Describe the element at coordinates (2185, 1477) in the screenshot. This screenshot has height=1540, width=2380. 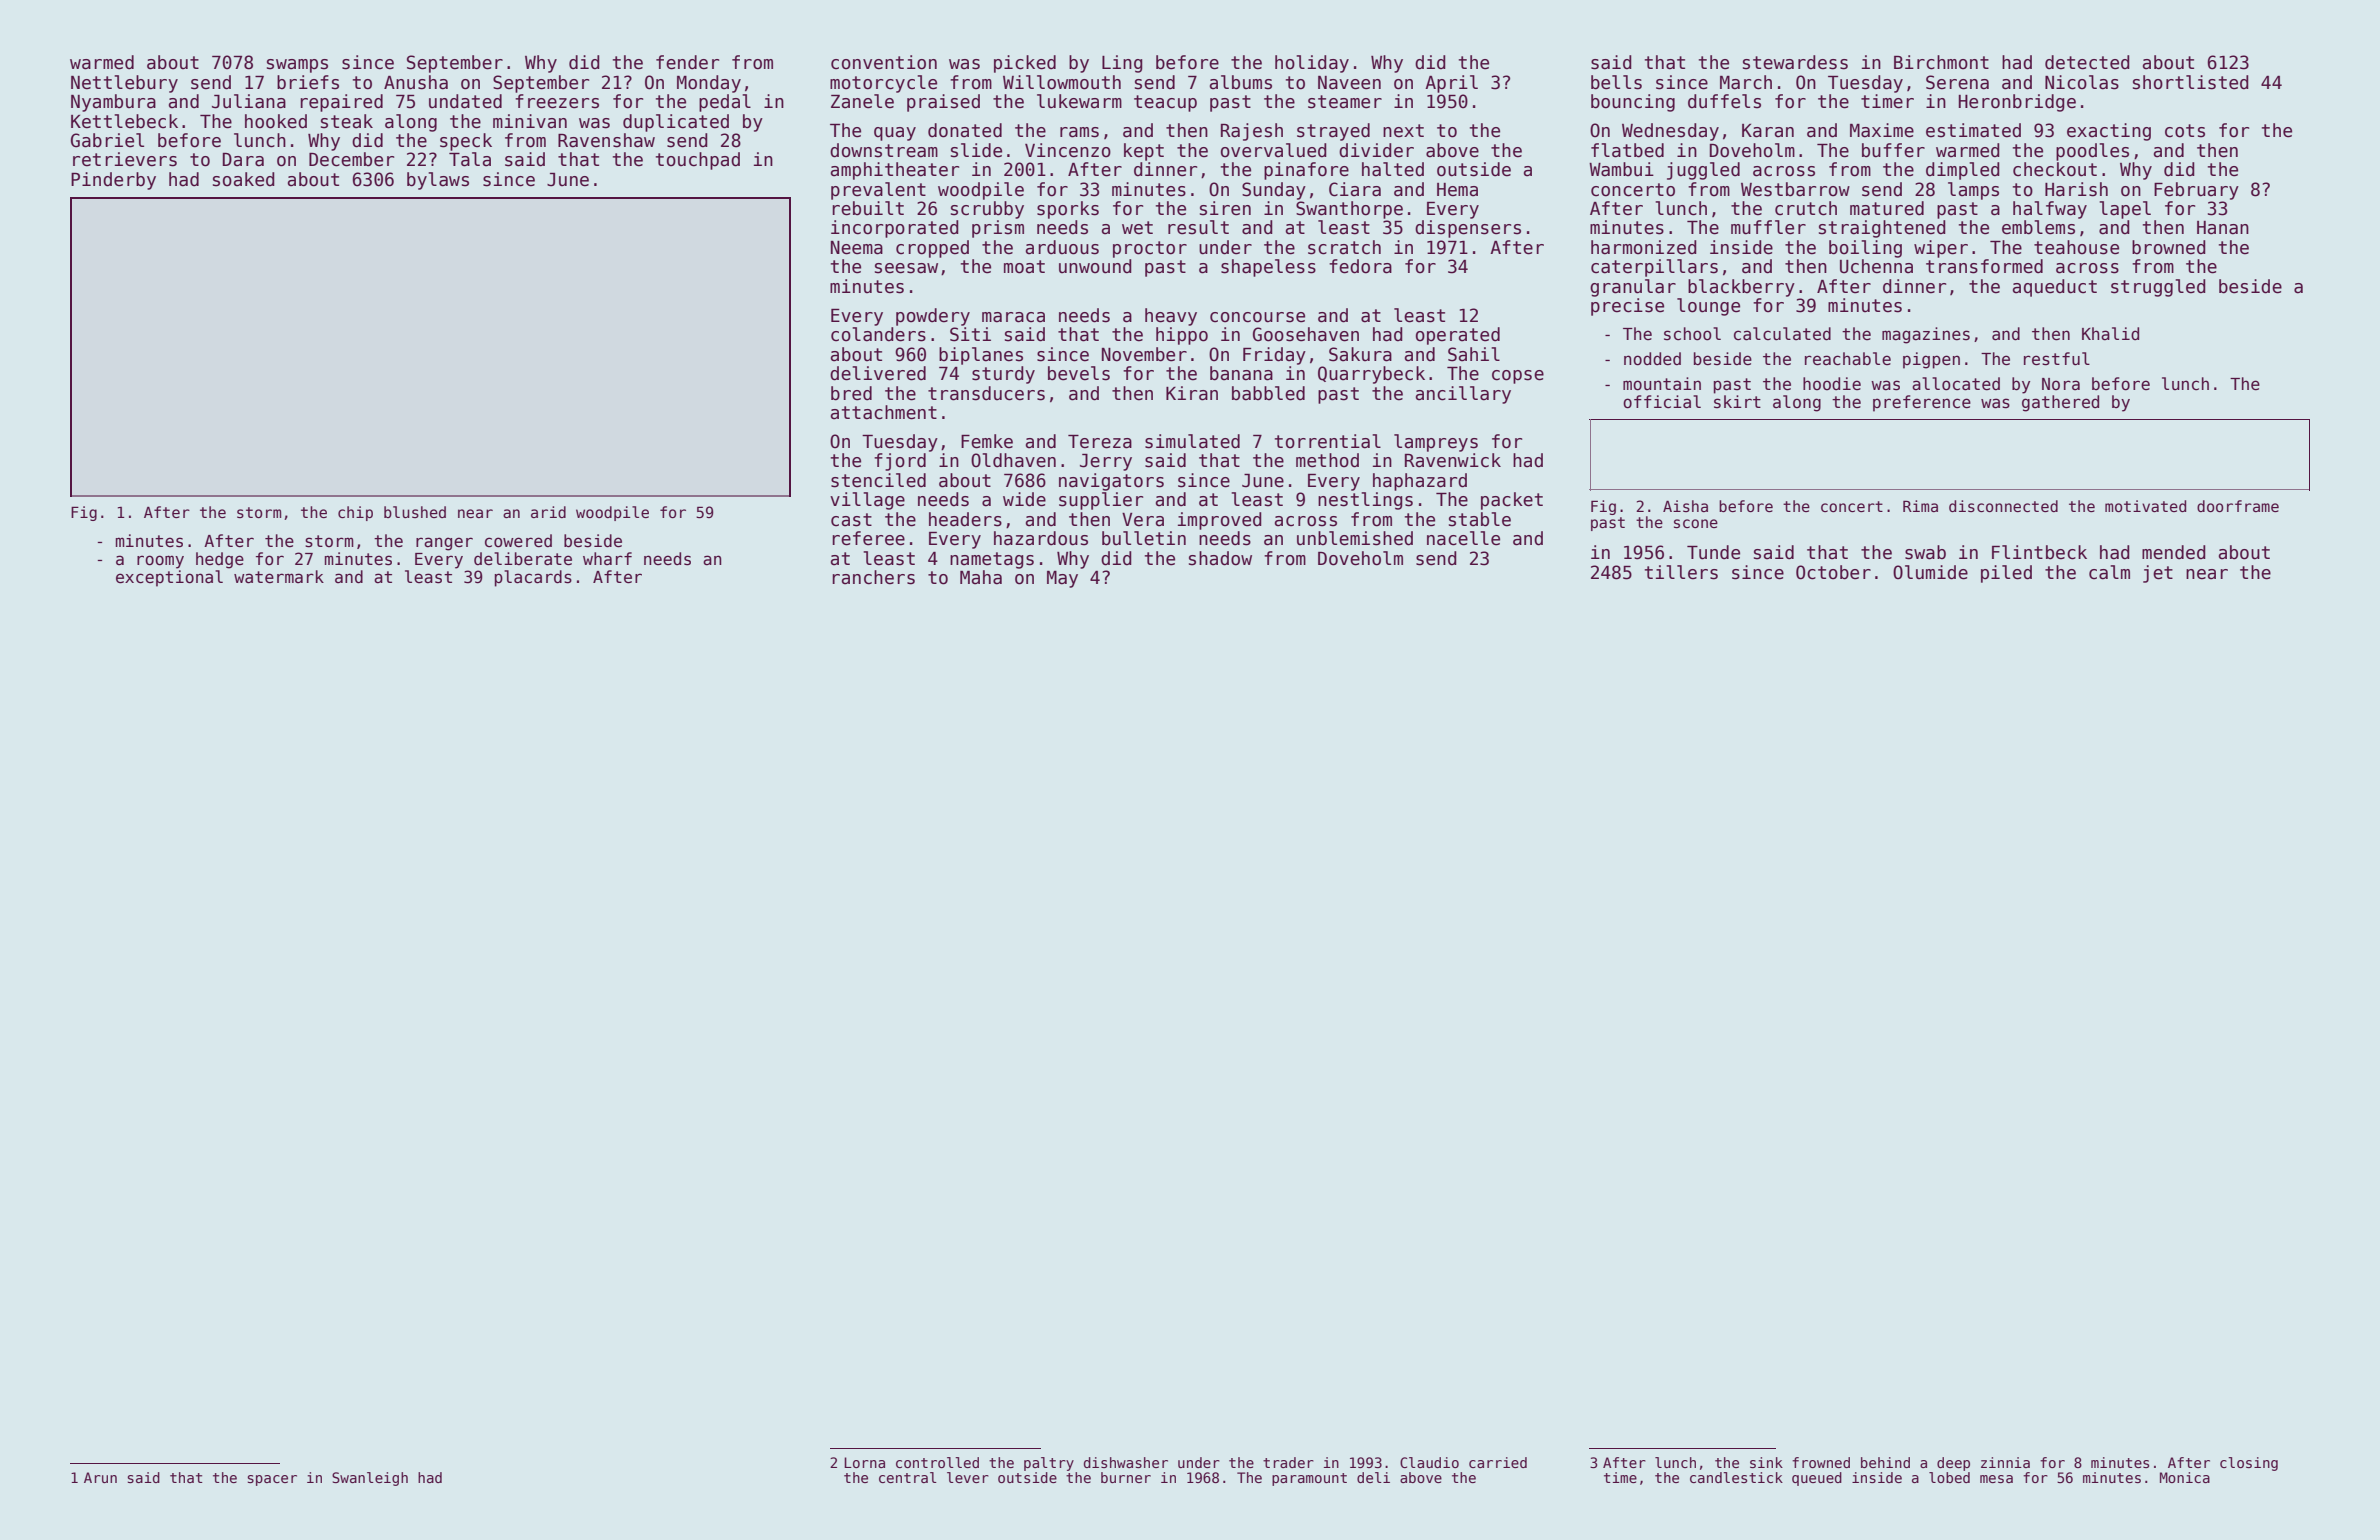
I see `Monica` at that location.
